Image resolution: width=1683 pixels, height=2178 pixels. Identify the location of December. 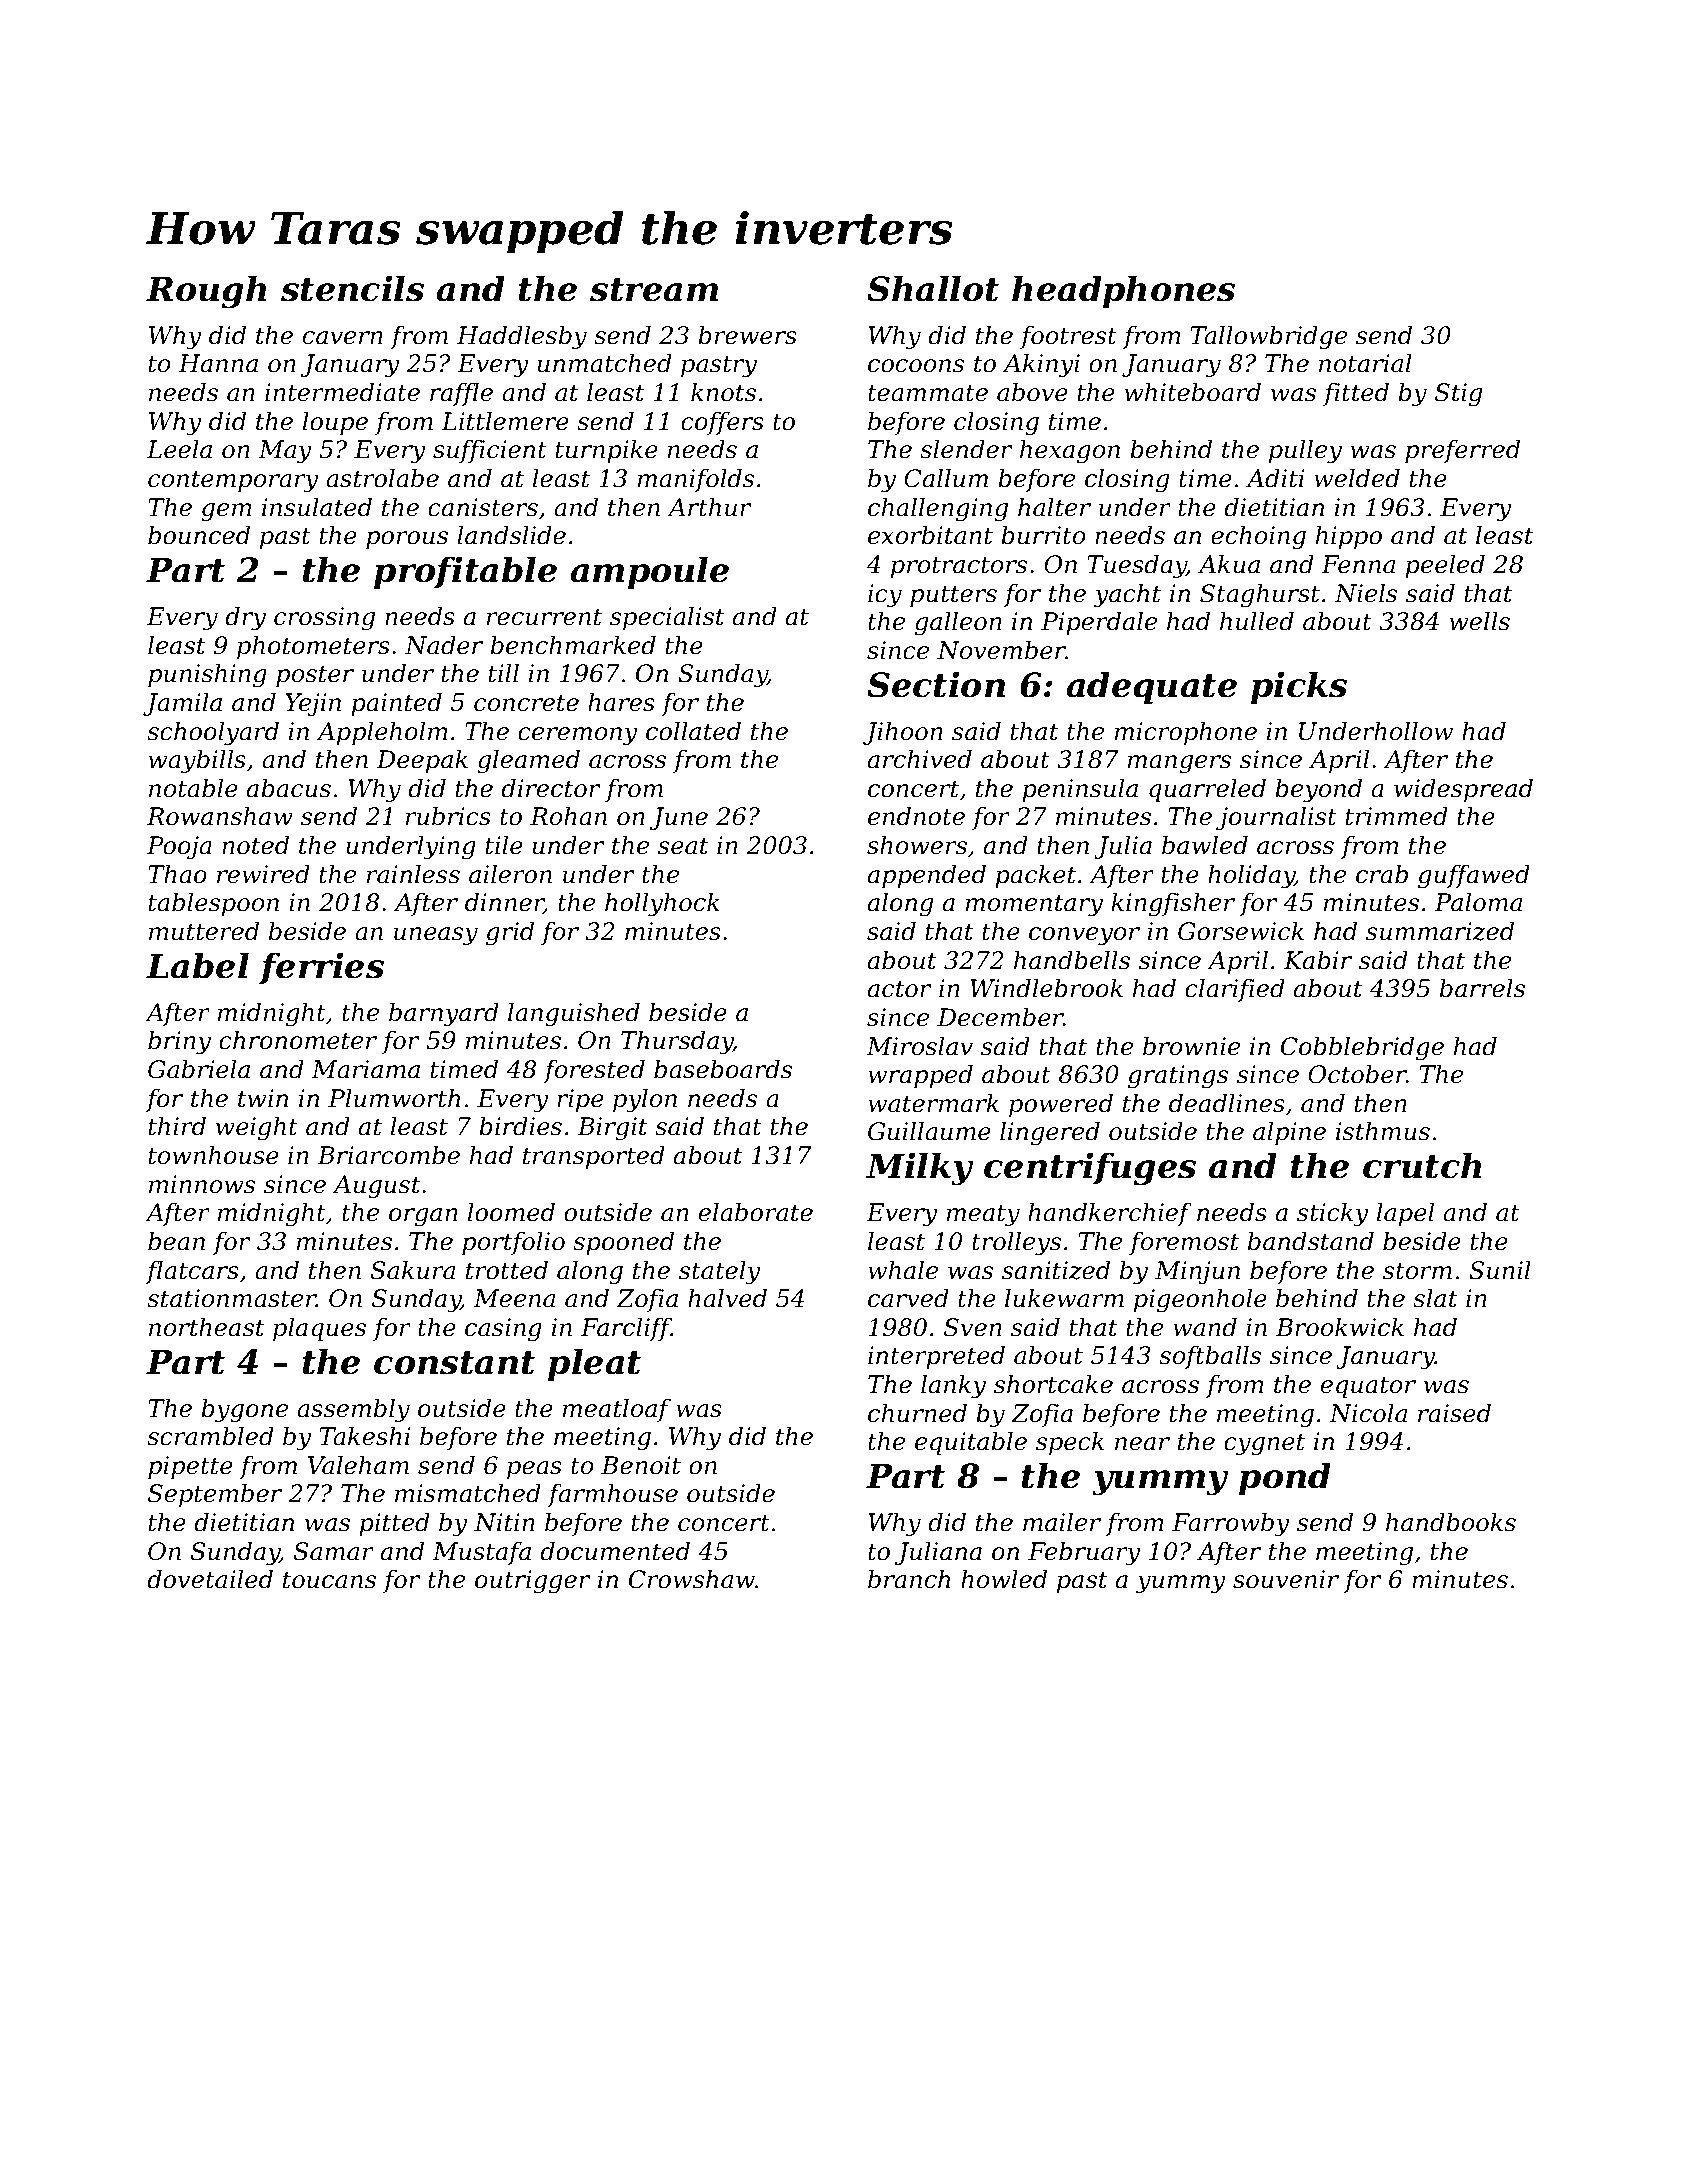
(1000, 1017).
